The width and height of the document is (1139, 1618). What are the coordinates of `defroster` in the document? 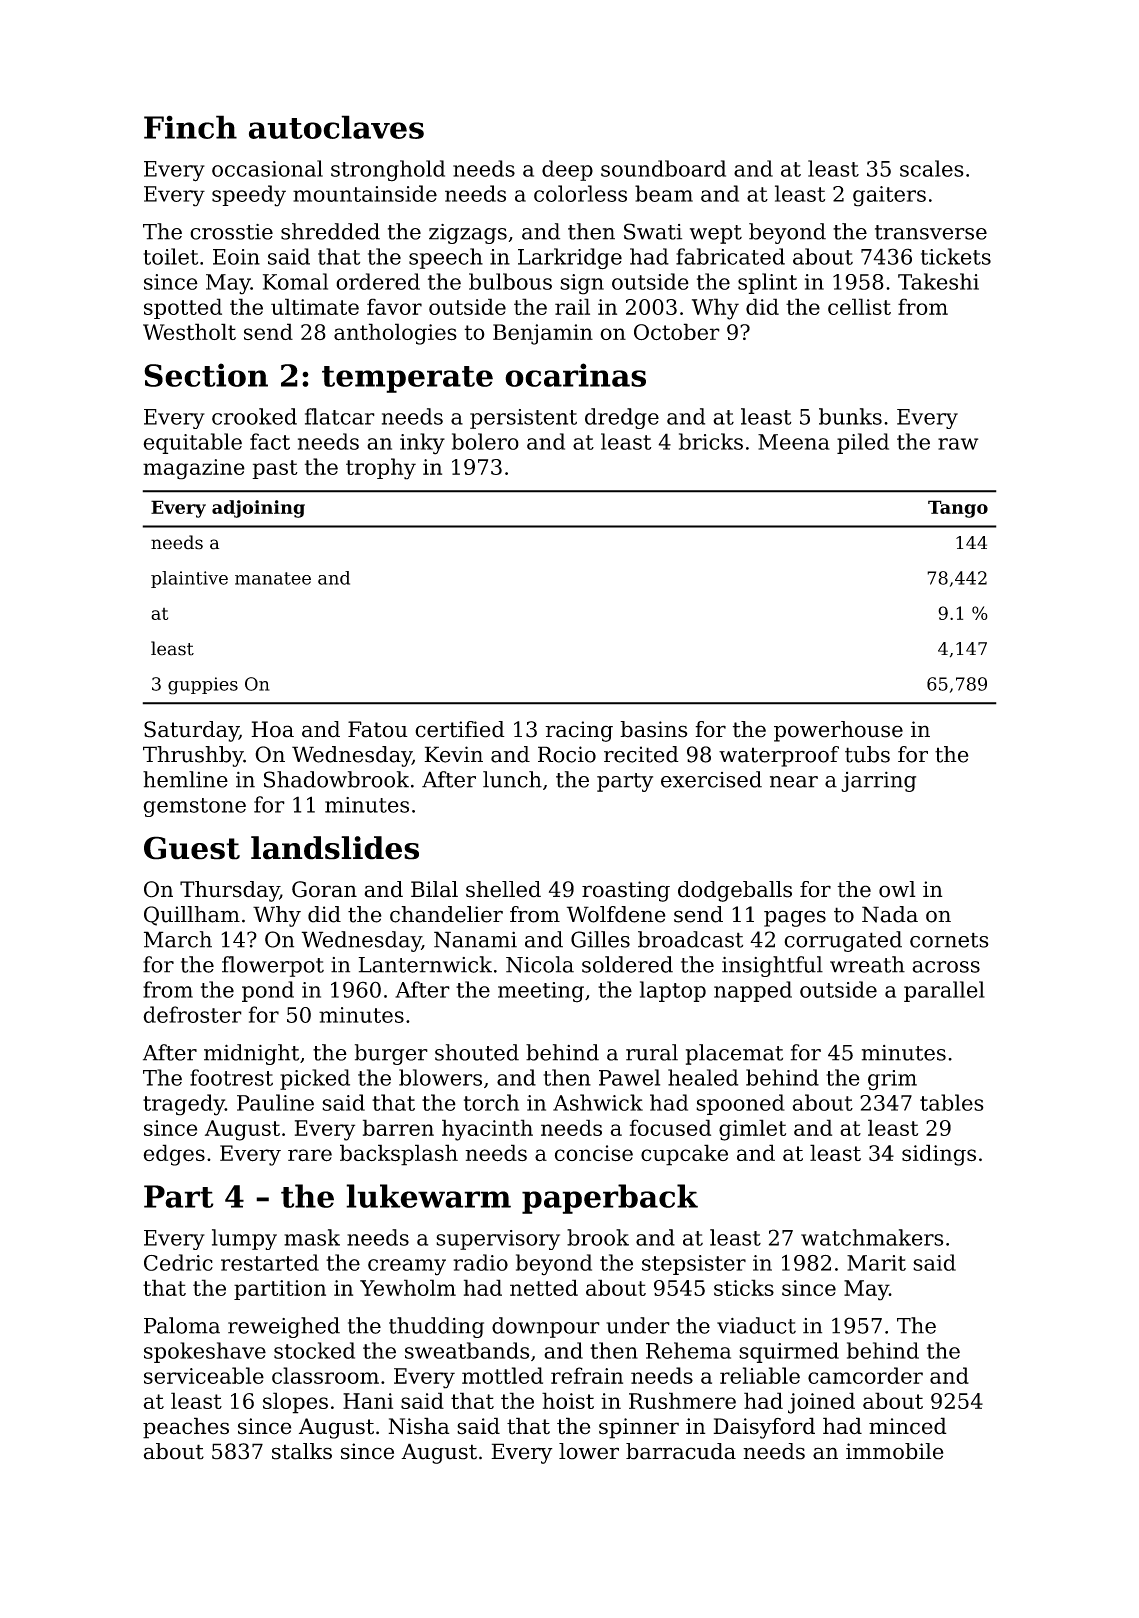 It's located at (192, 1014).
